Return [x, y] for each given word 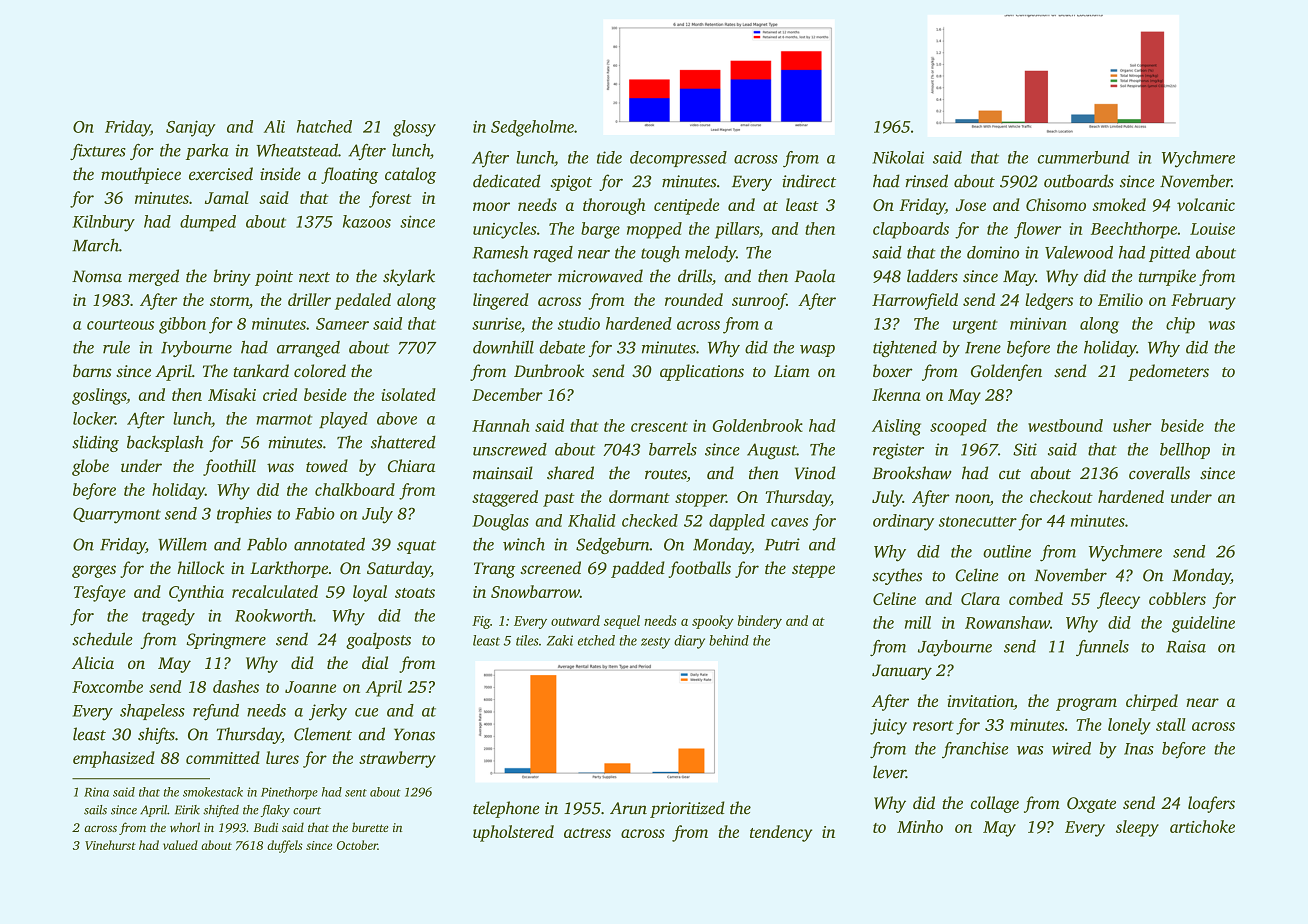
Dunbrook [549, 370]
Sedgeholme [532, 128]
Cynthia [196, 593]
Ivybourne [196, 349]
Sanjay [191, 128]
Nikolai [898, 157]
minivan [1038, 323]
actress [587, 833]
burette [370, 827]
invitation [980, 702]
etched [596, 640]
